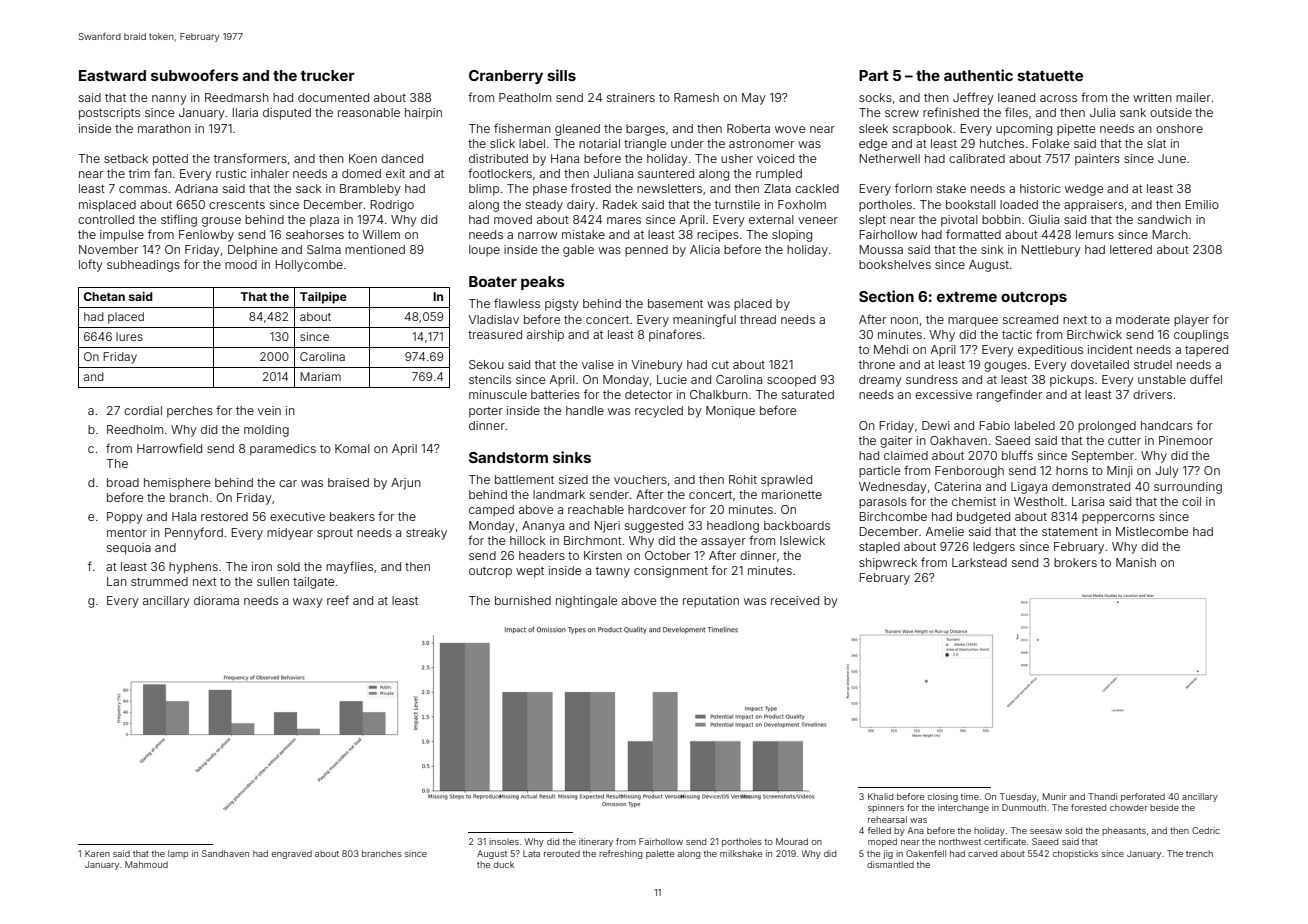 This screenshot has height=924, width=1308. Describe the element at coordinates (195, 75) in the screenshot. I see `subwoofers` at that location.
